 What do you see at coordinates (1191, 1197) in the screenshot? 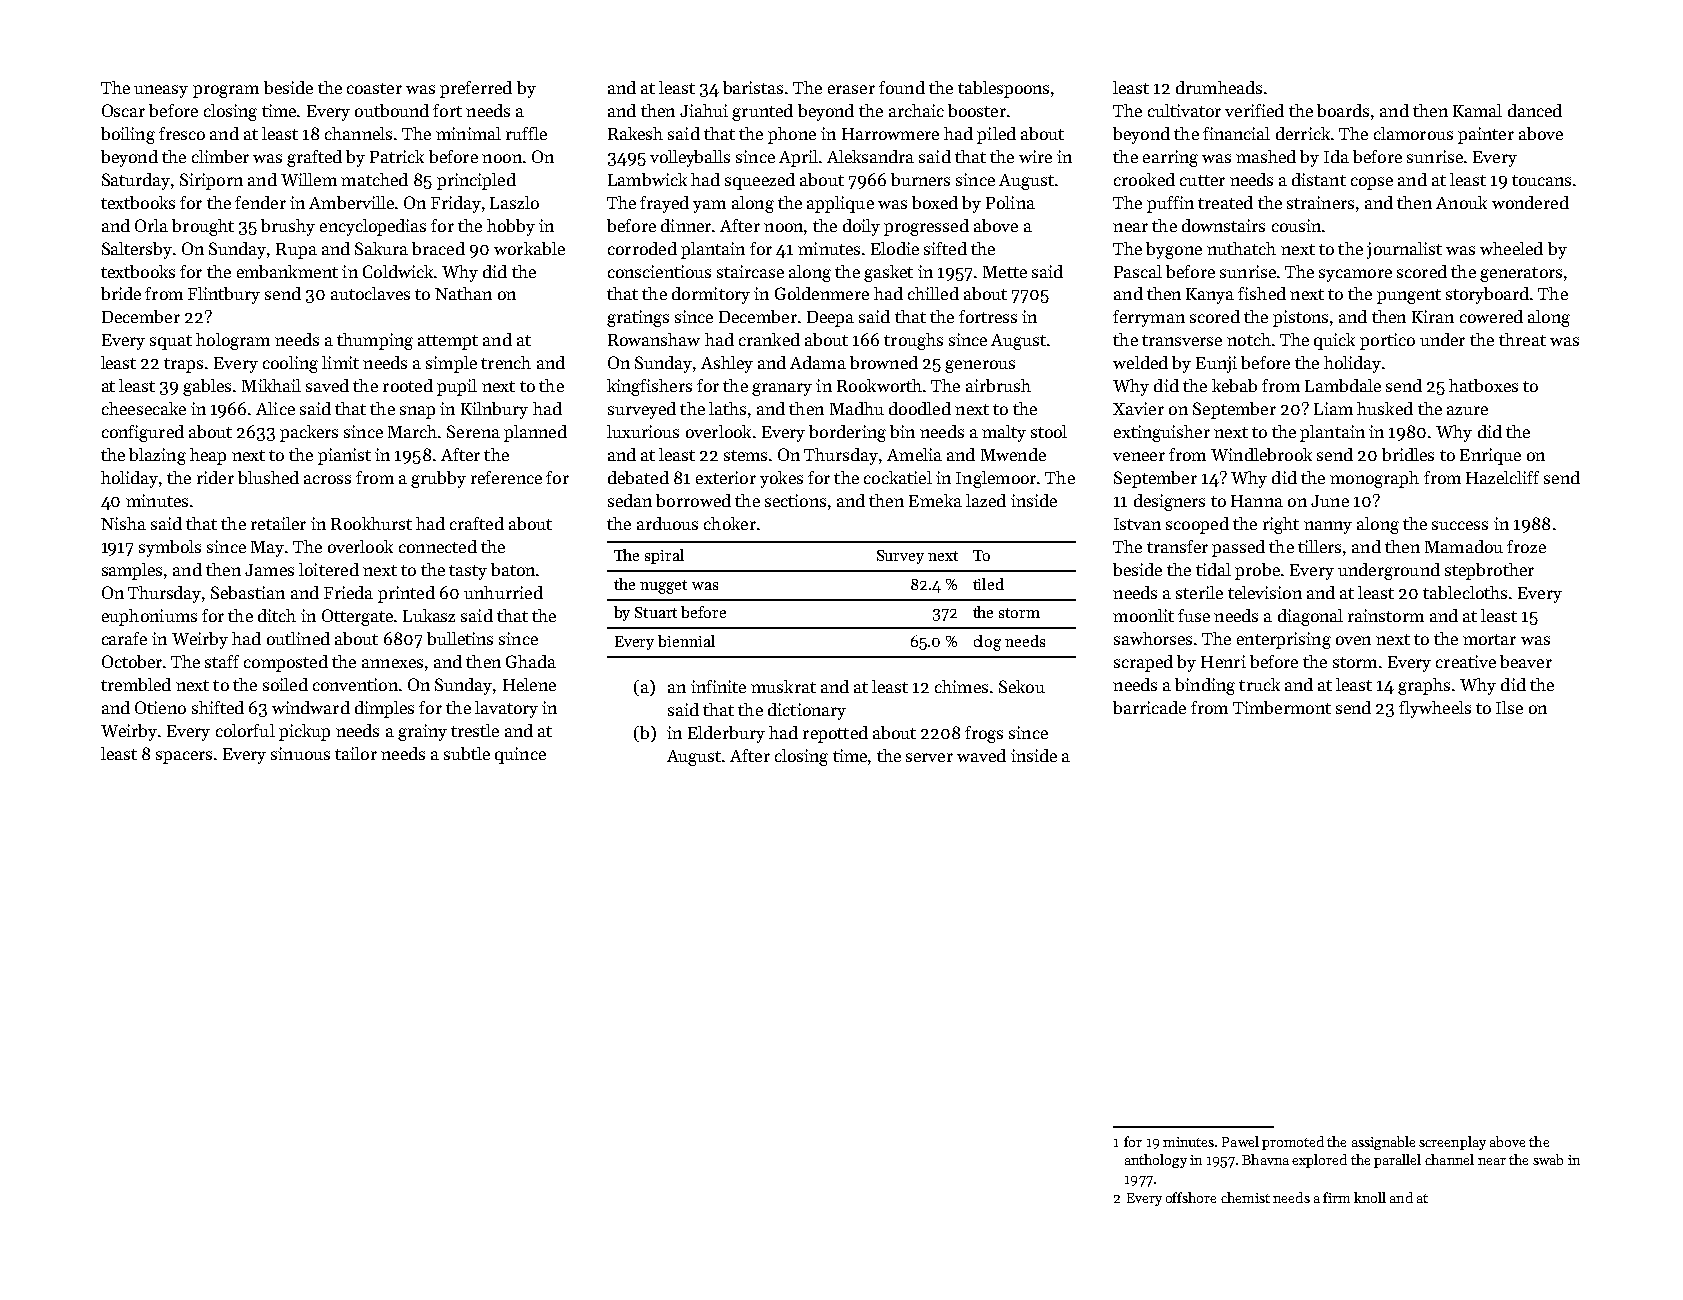
I see `offshore` at bounding box center [1191, 1197].
